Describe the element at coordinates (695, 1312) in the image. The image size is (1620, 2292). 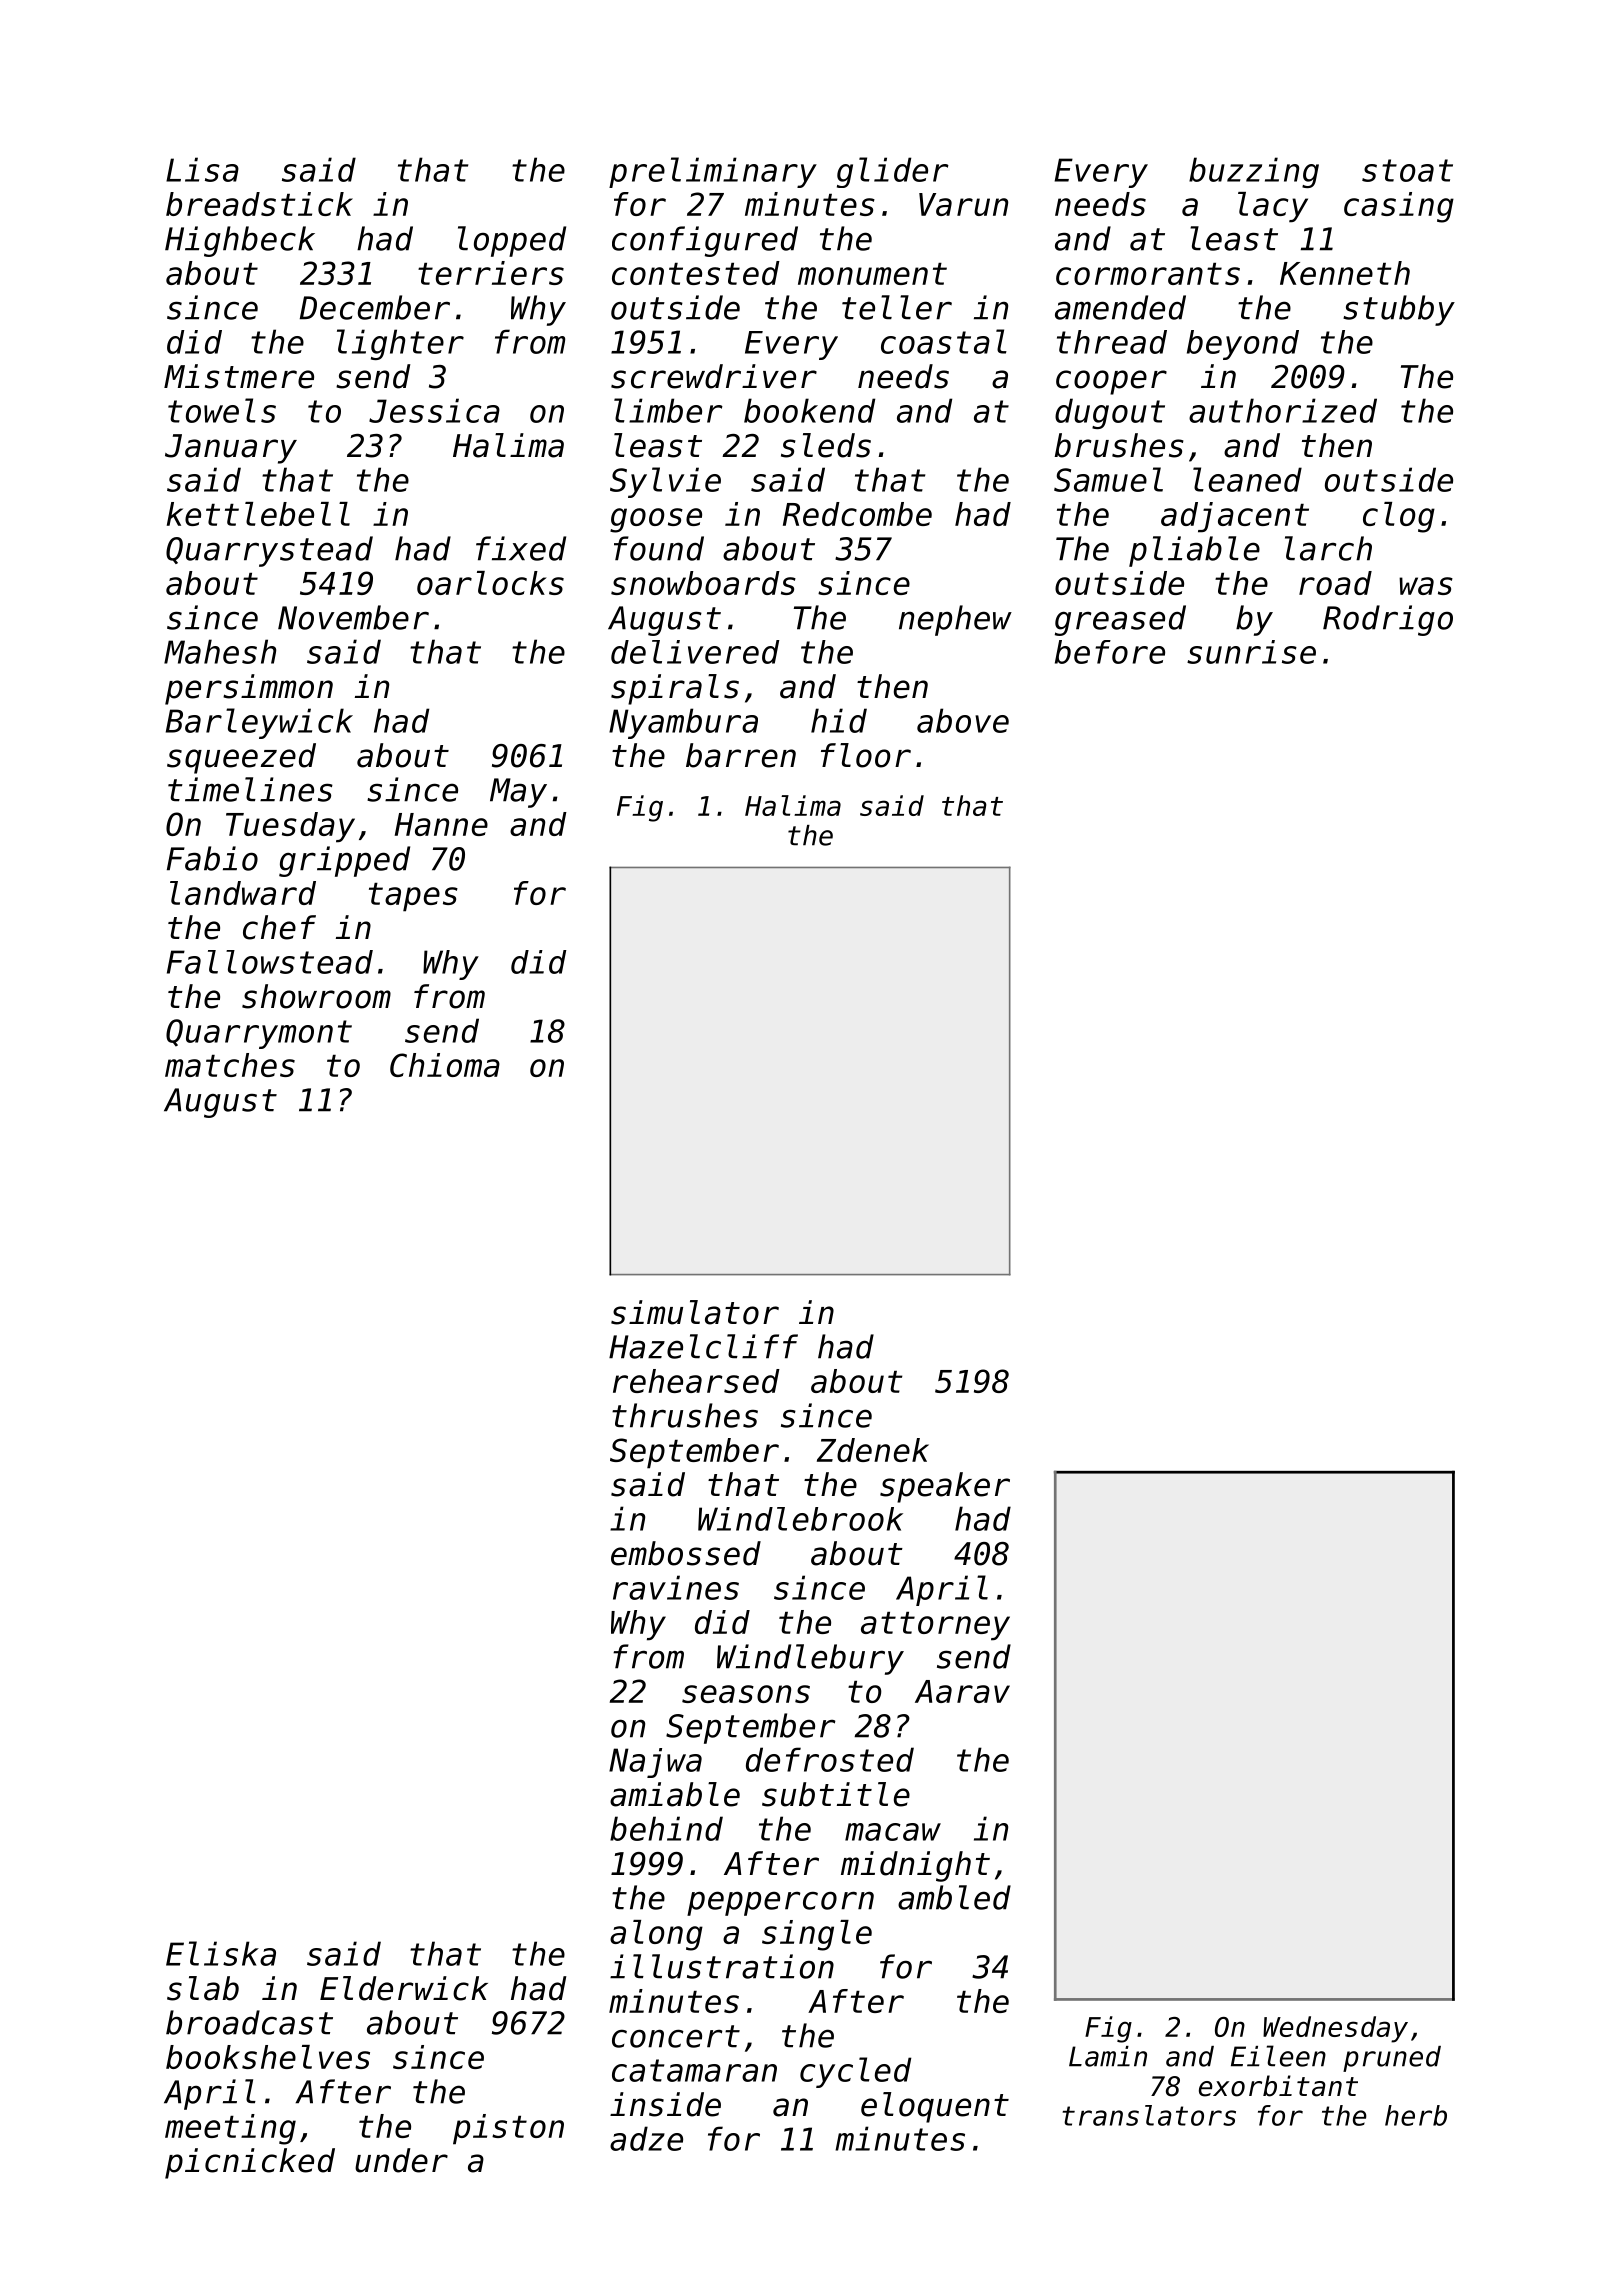
I see `simulator` at that location.
